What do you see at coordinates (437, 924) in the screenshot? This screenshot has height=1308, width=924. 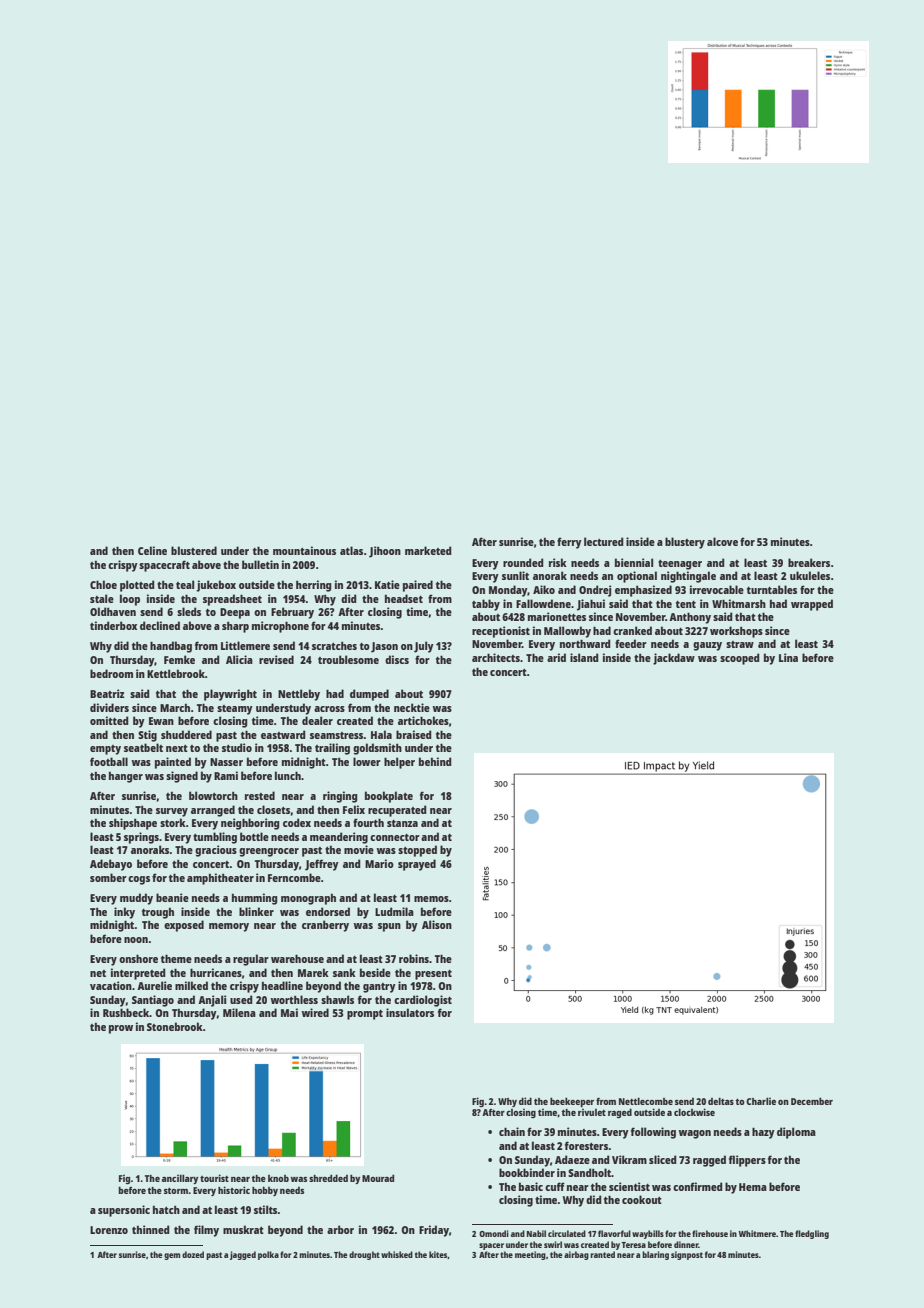 I see `Alison` at bounding box center [437, 924].
